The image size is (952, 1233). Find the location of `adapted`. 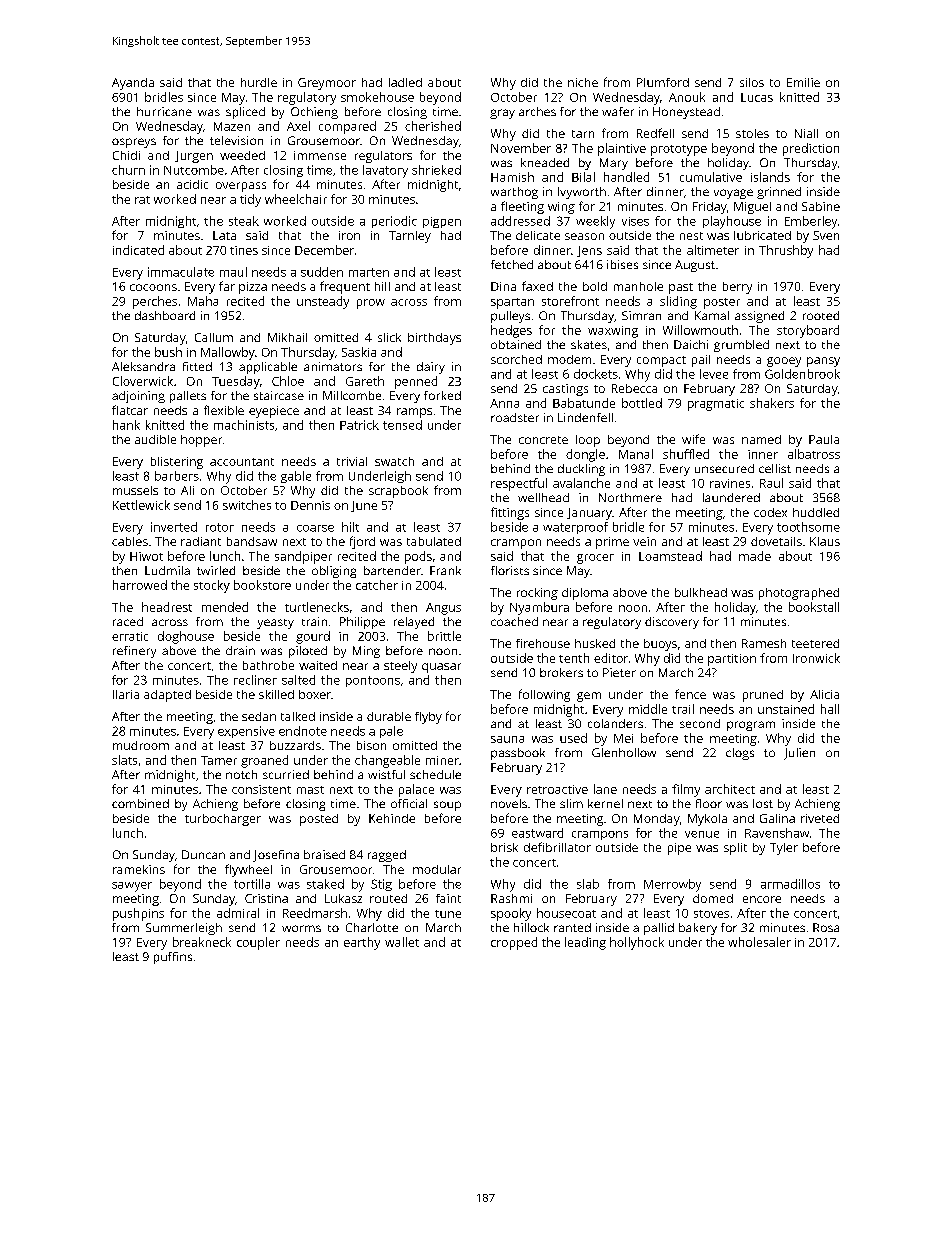

adapted is located at coordinates (167, 696).
